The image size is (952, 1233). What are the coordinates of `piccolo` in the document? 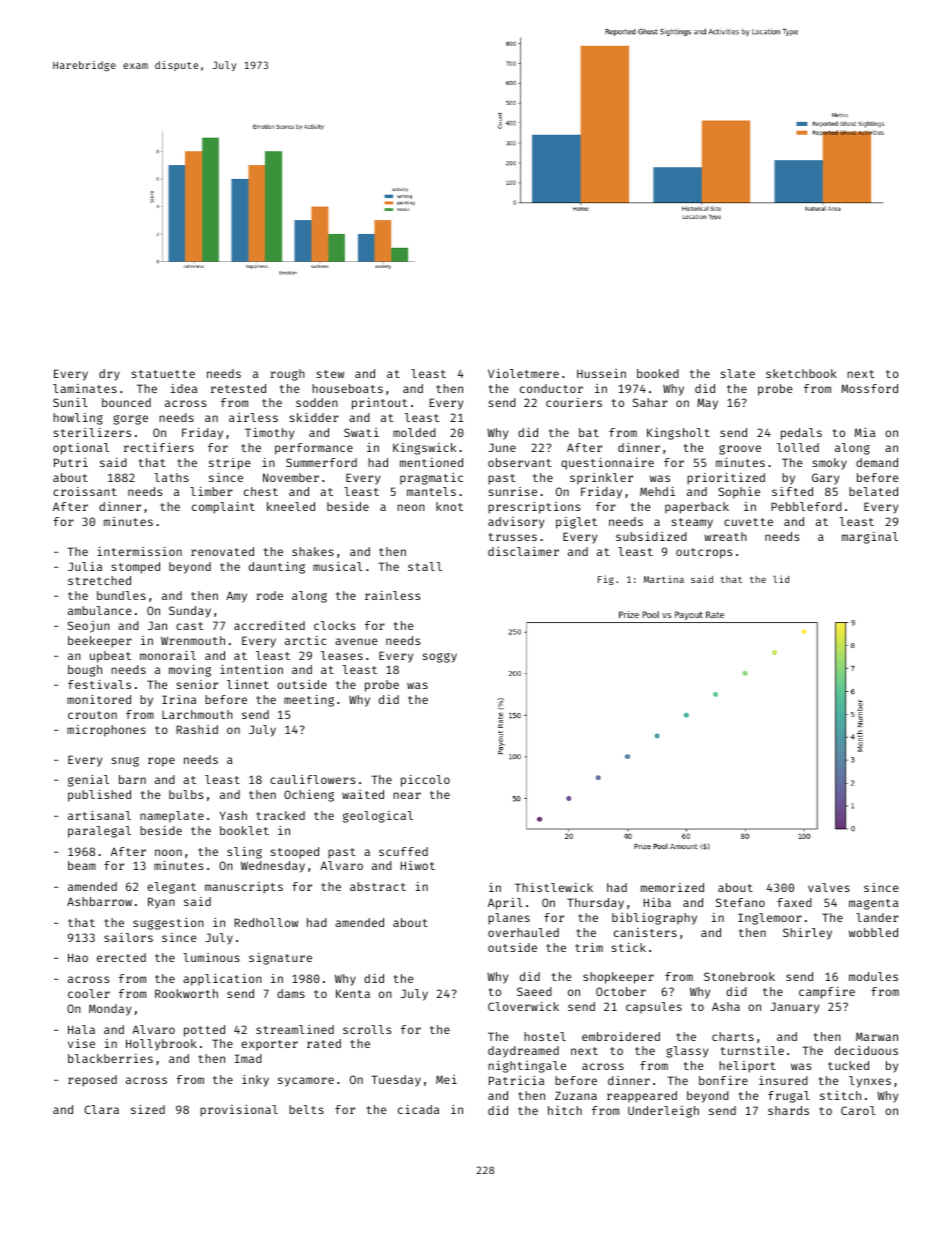 It's located at (425, 781).
